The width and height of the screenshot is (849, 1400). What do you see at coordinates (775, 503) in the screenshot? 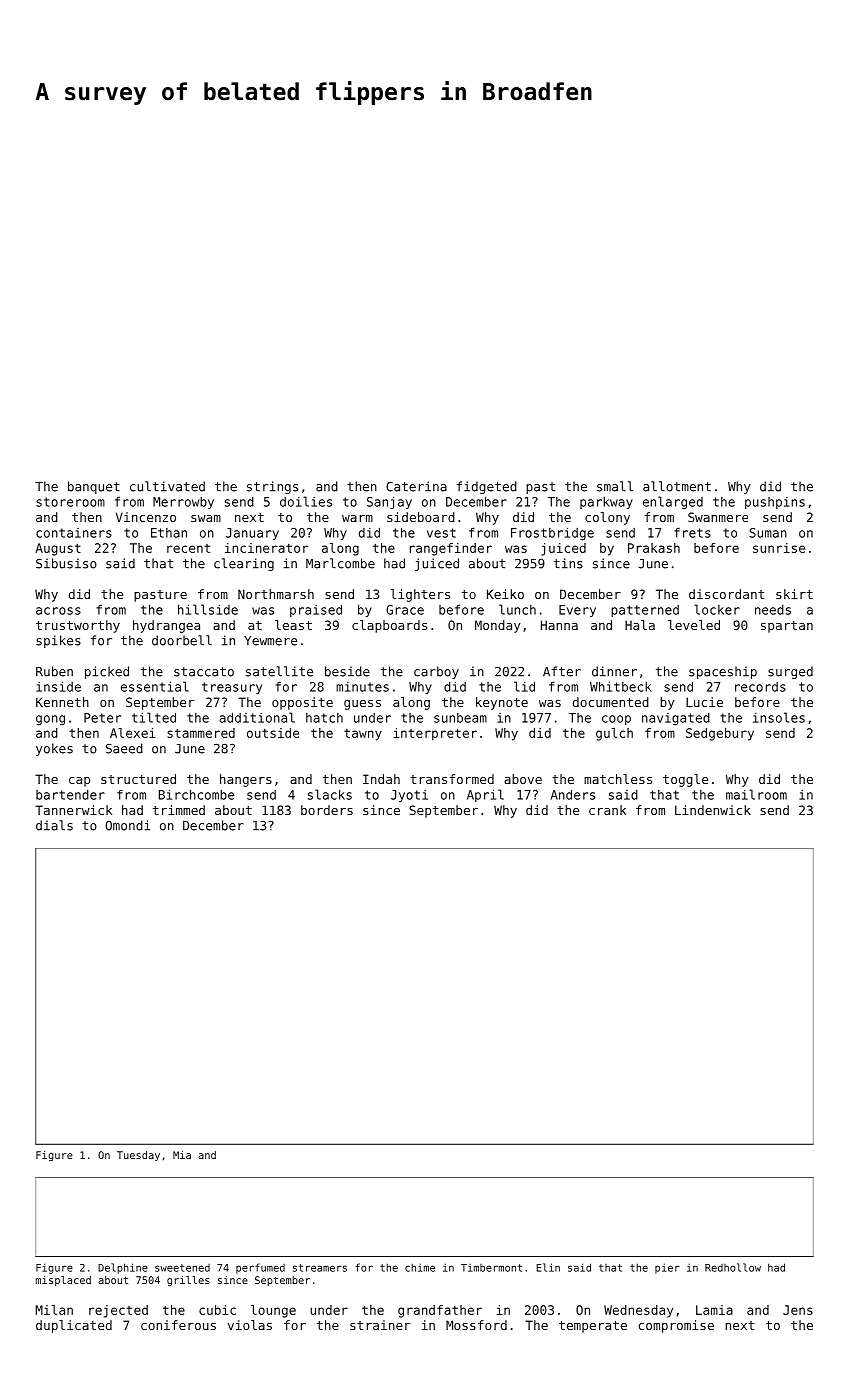
I see `pushpins` at bounding box center [775, 503].
